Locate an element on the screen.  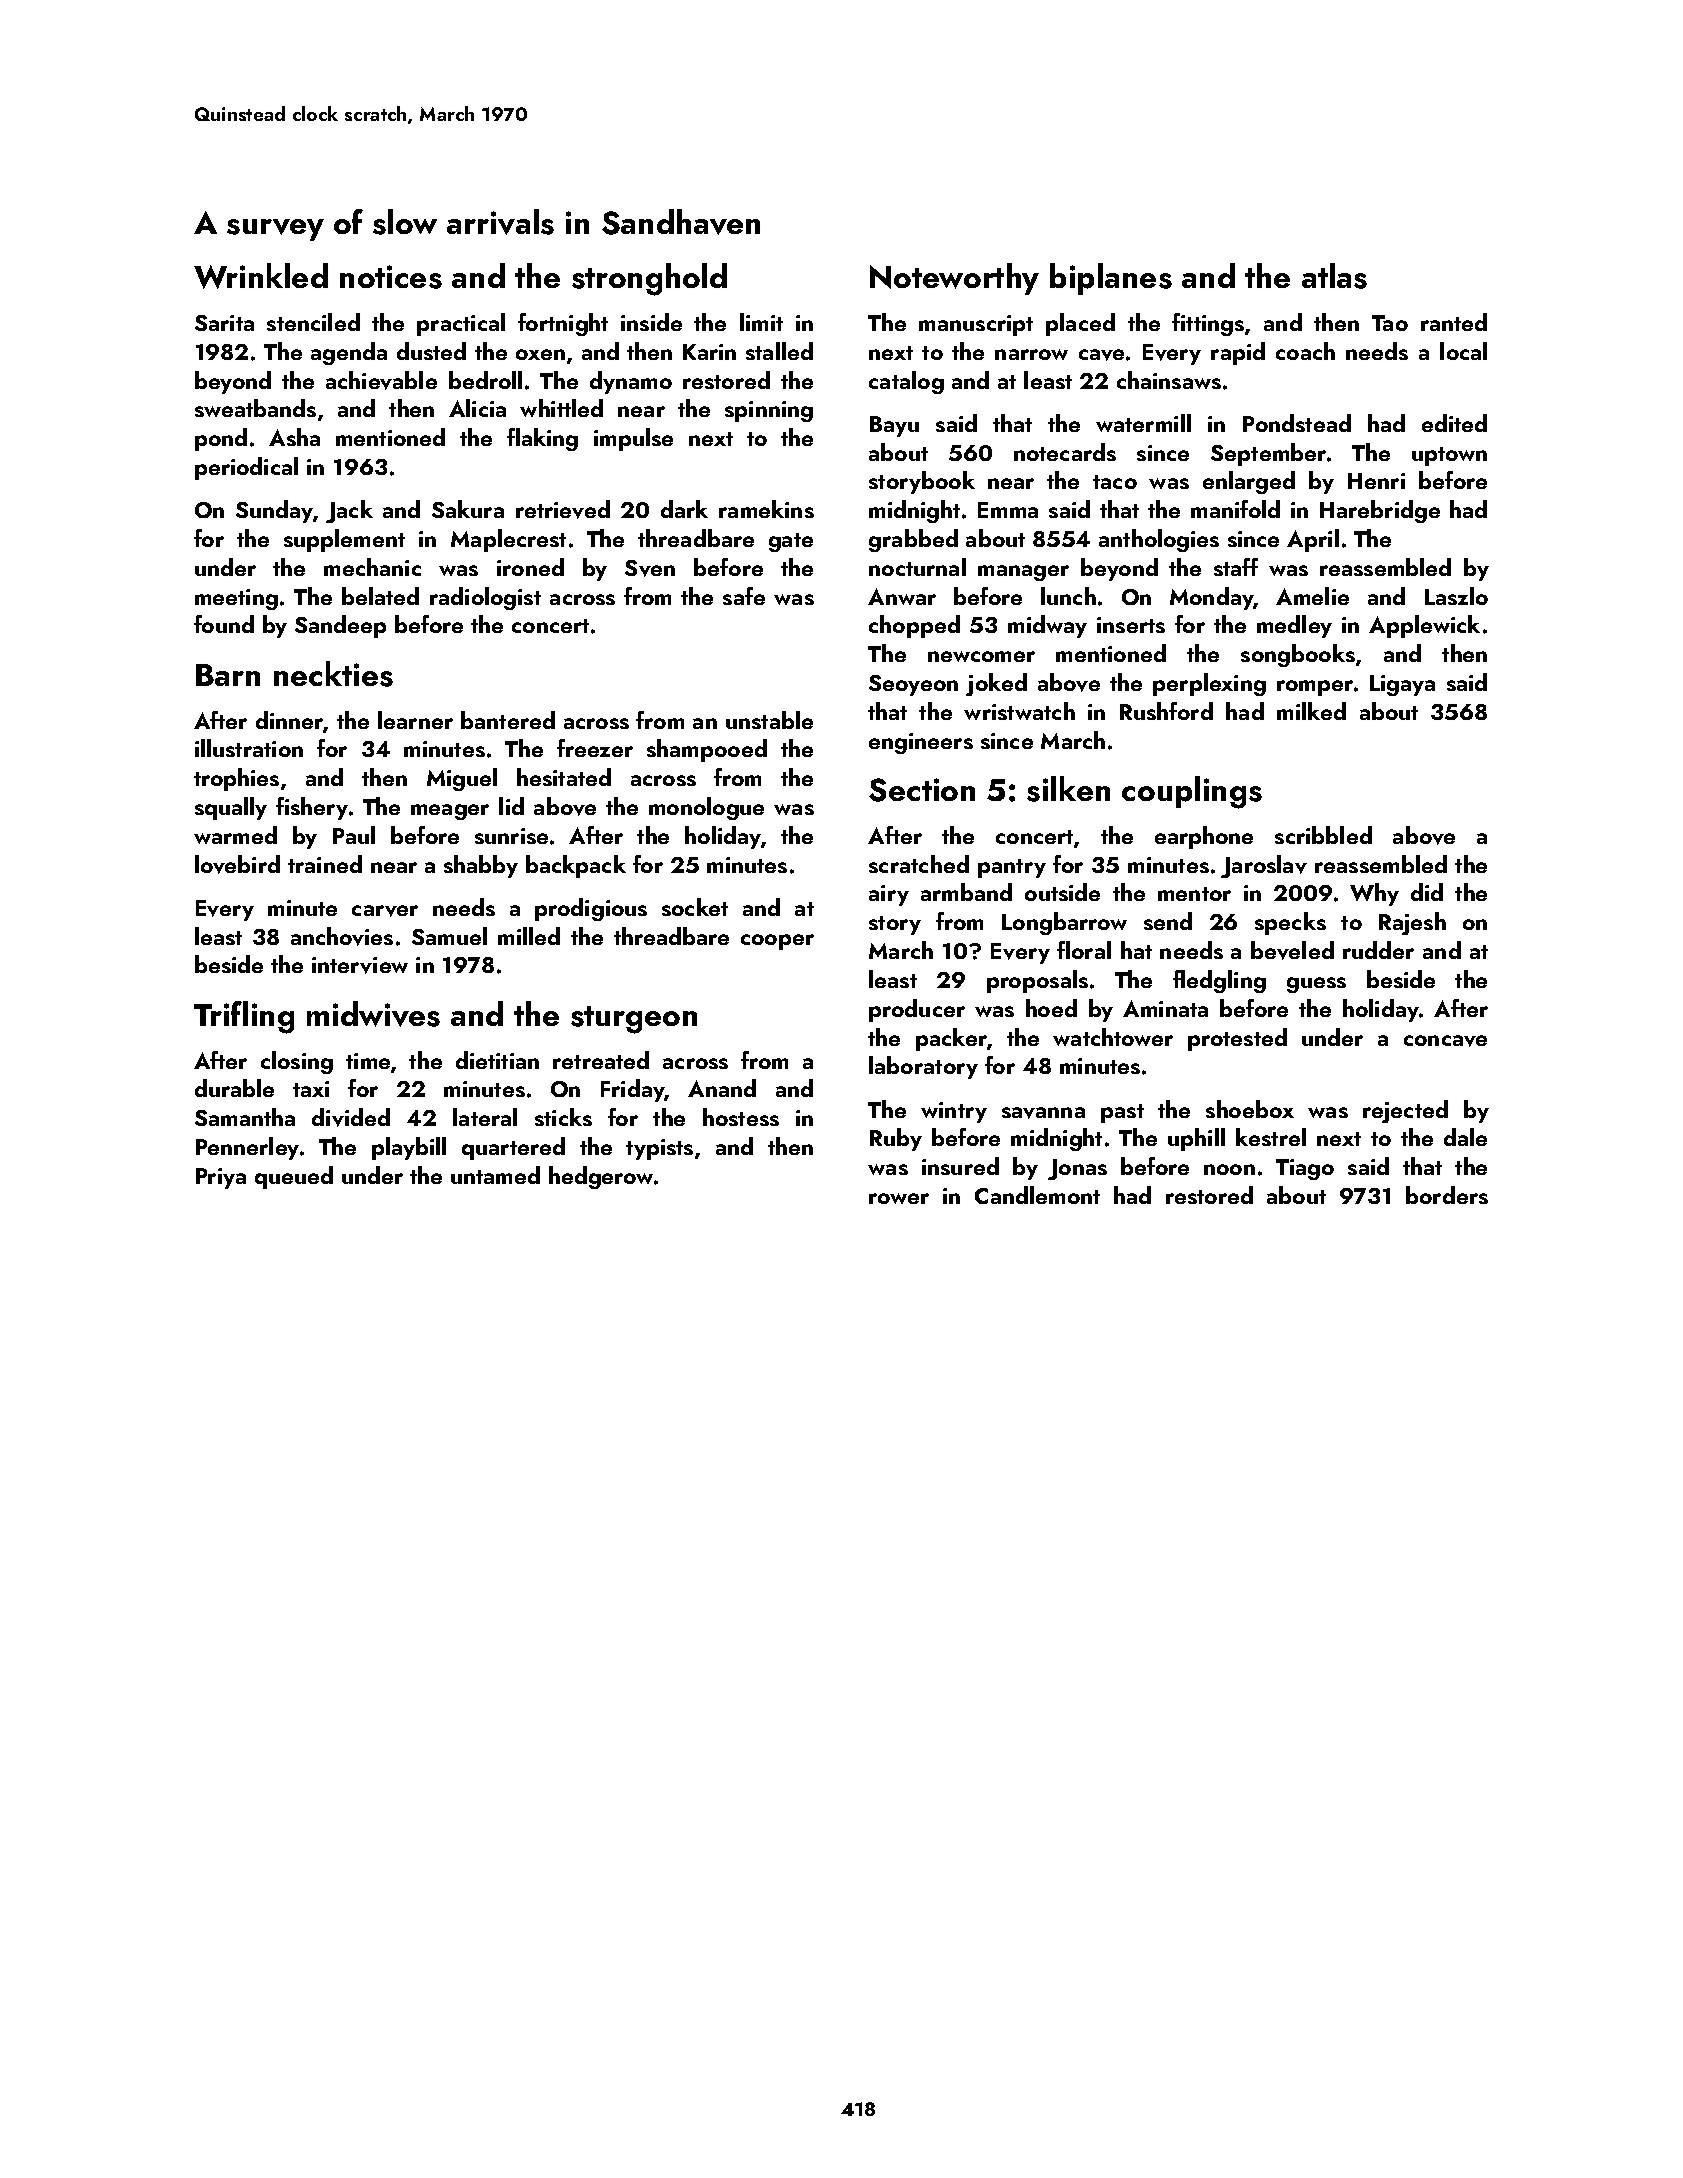
Wrinkled is located at coordinates (261, 276).
